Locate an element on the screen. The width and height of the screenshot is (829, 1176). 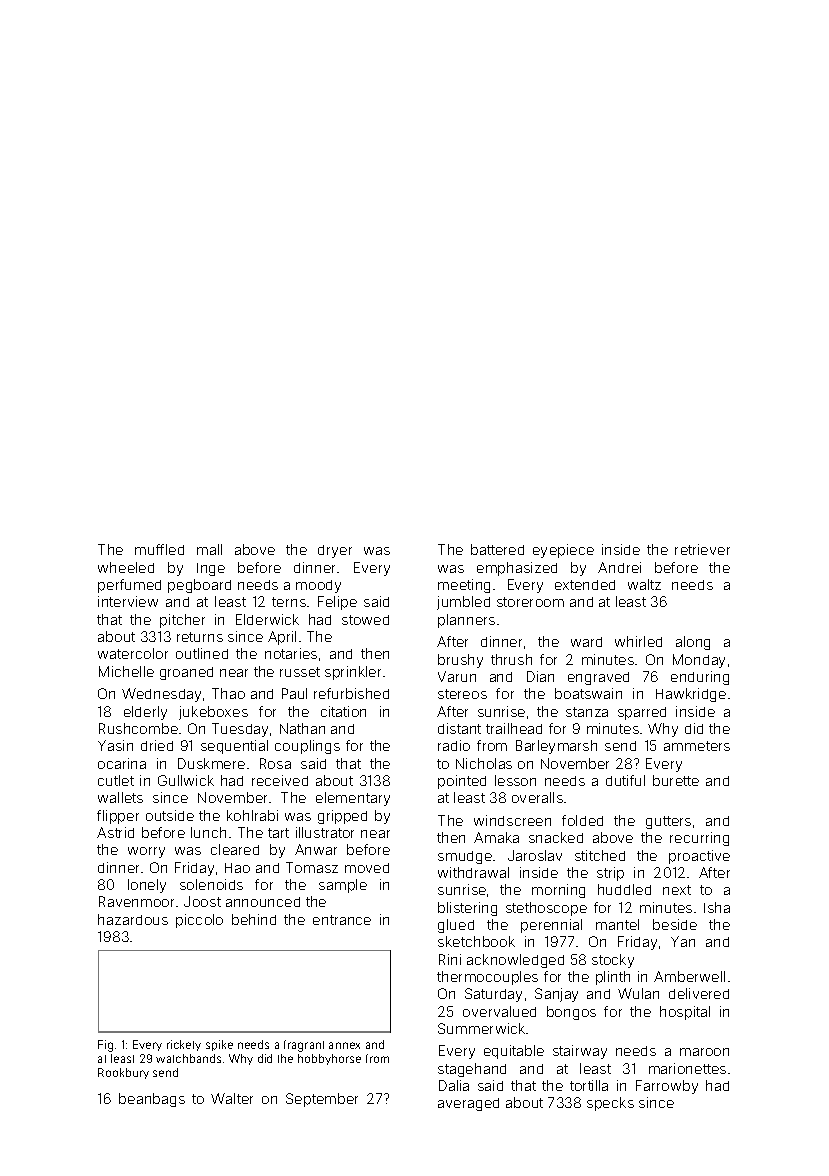
Walter is located at coordinates (232, 1098).
